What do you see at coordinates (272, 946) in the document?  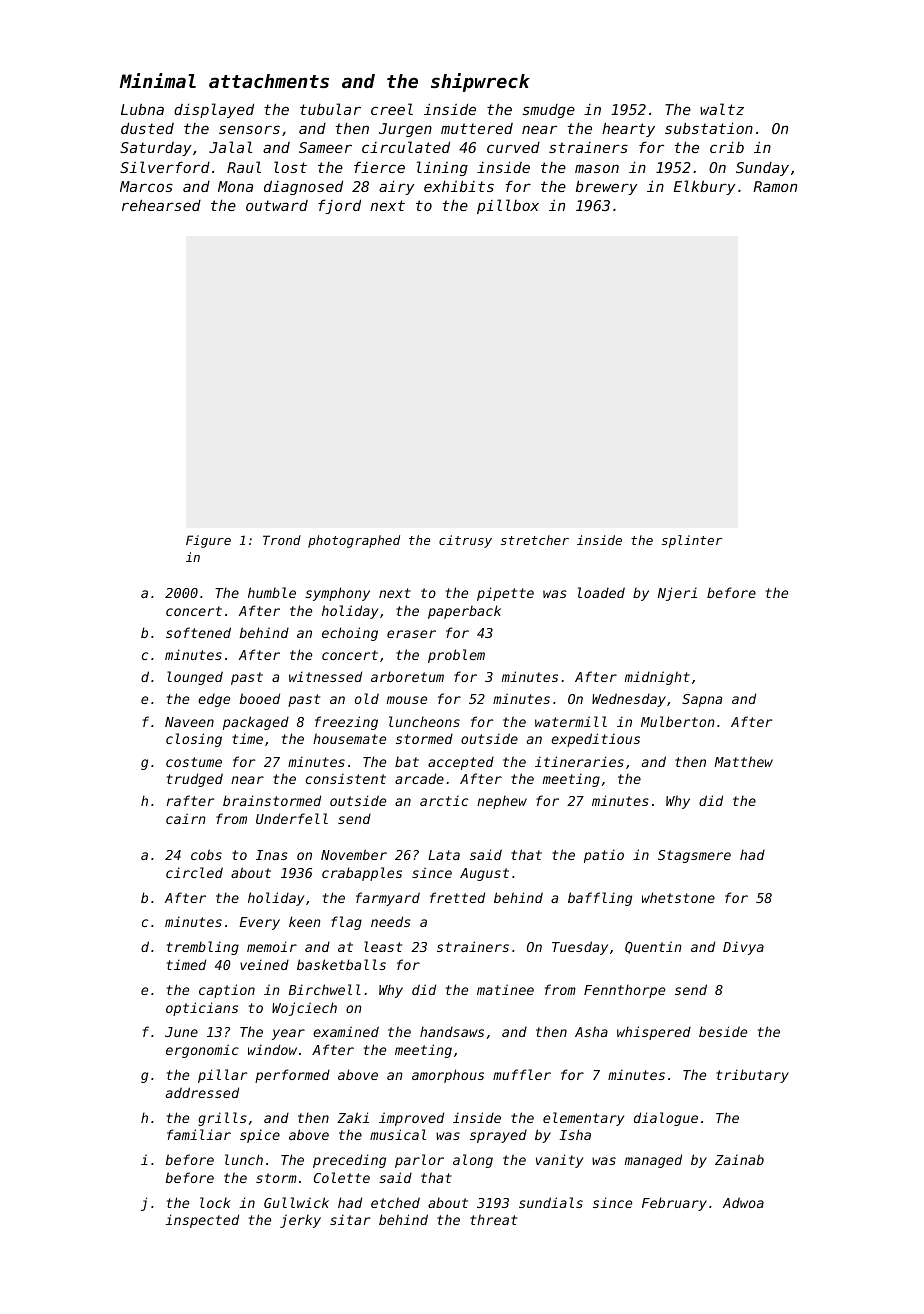 I see `memoir` at bounding box center [272, 946].
